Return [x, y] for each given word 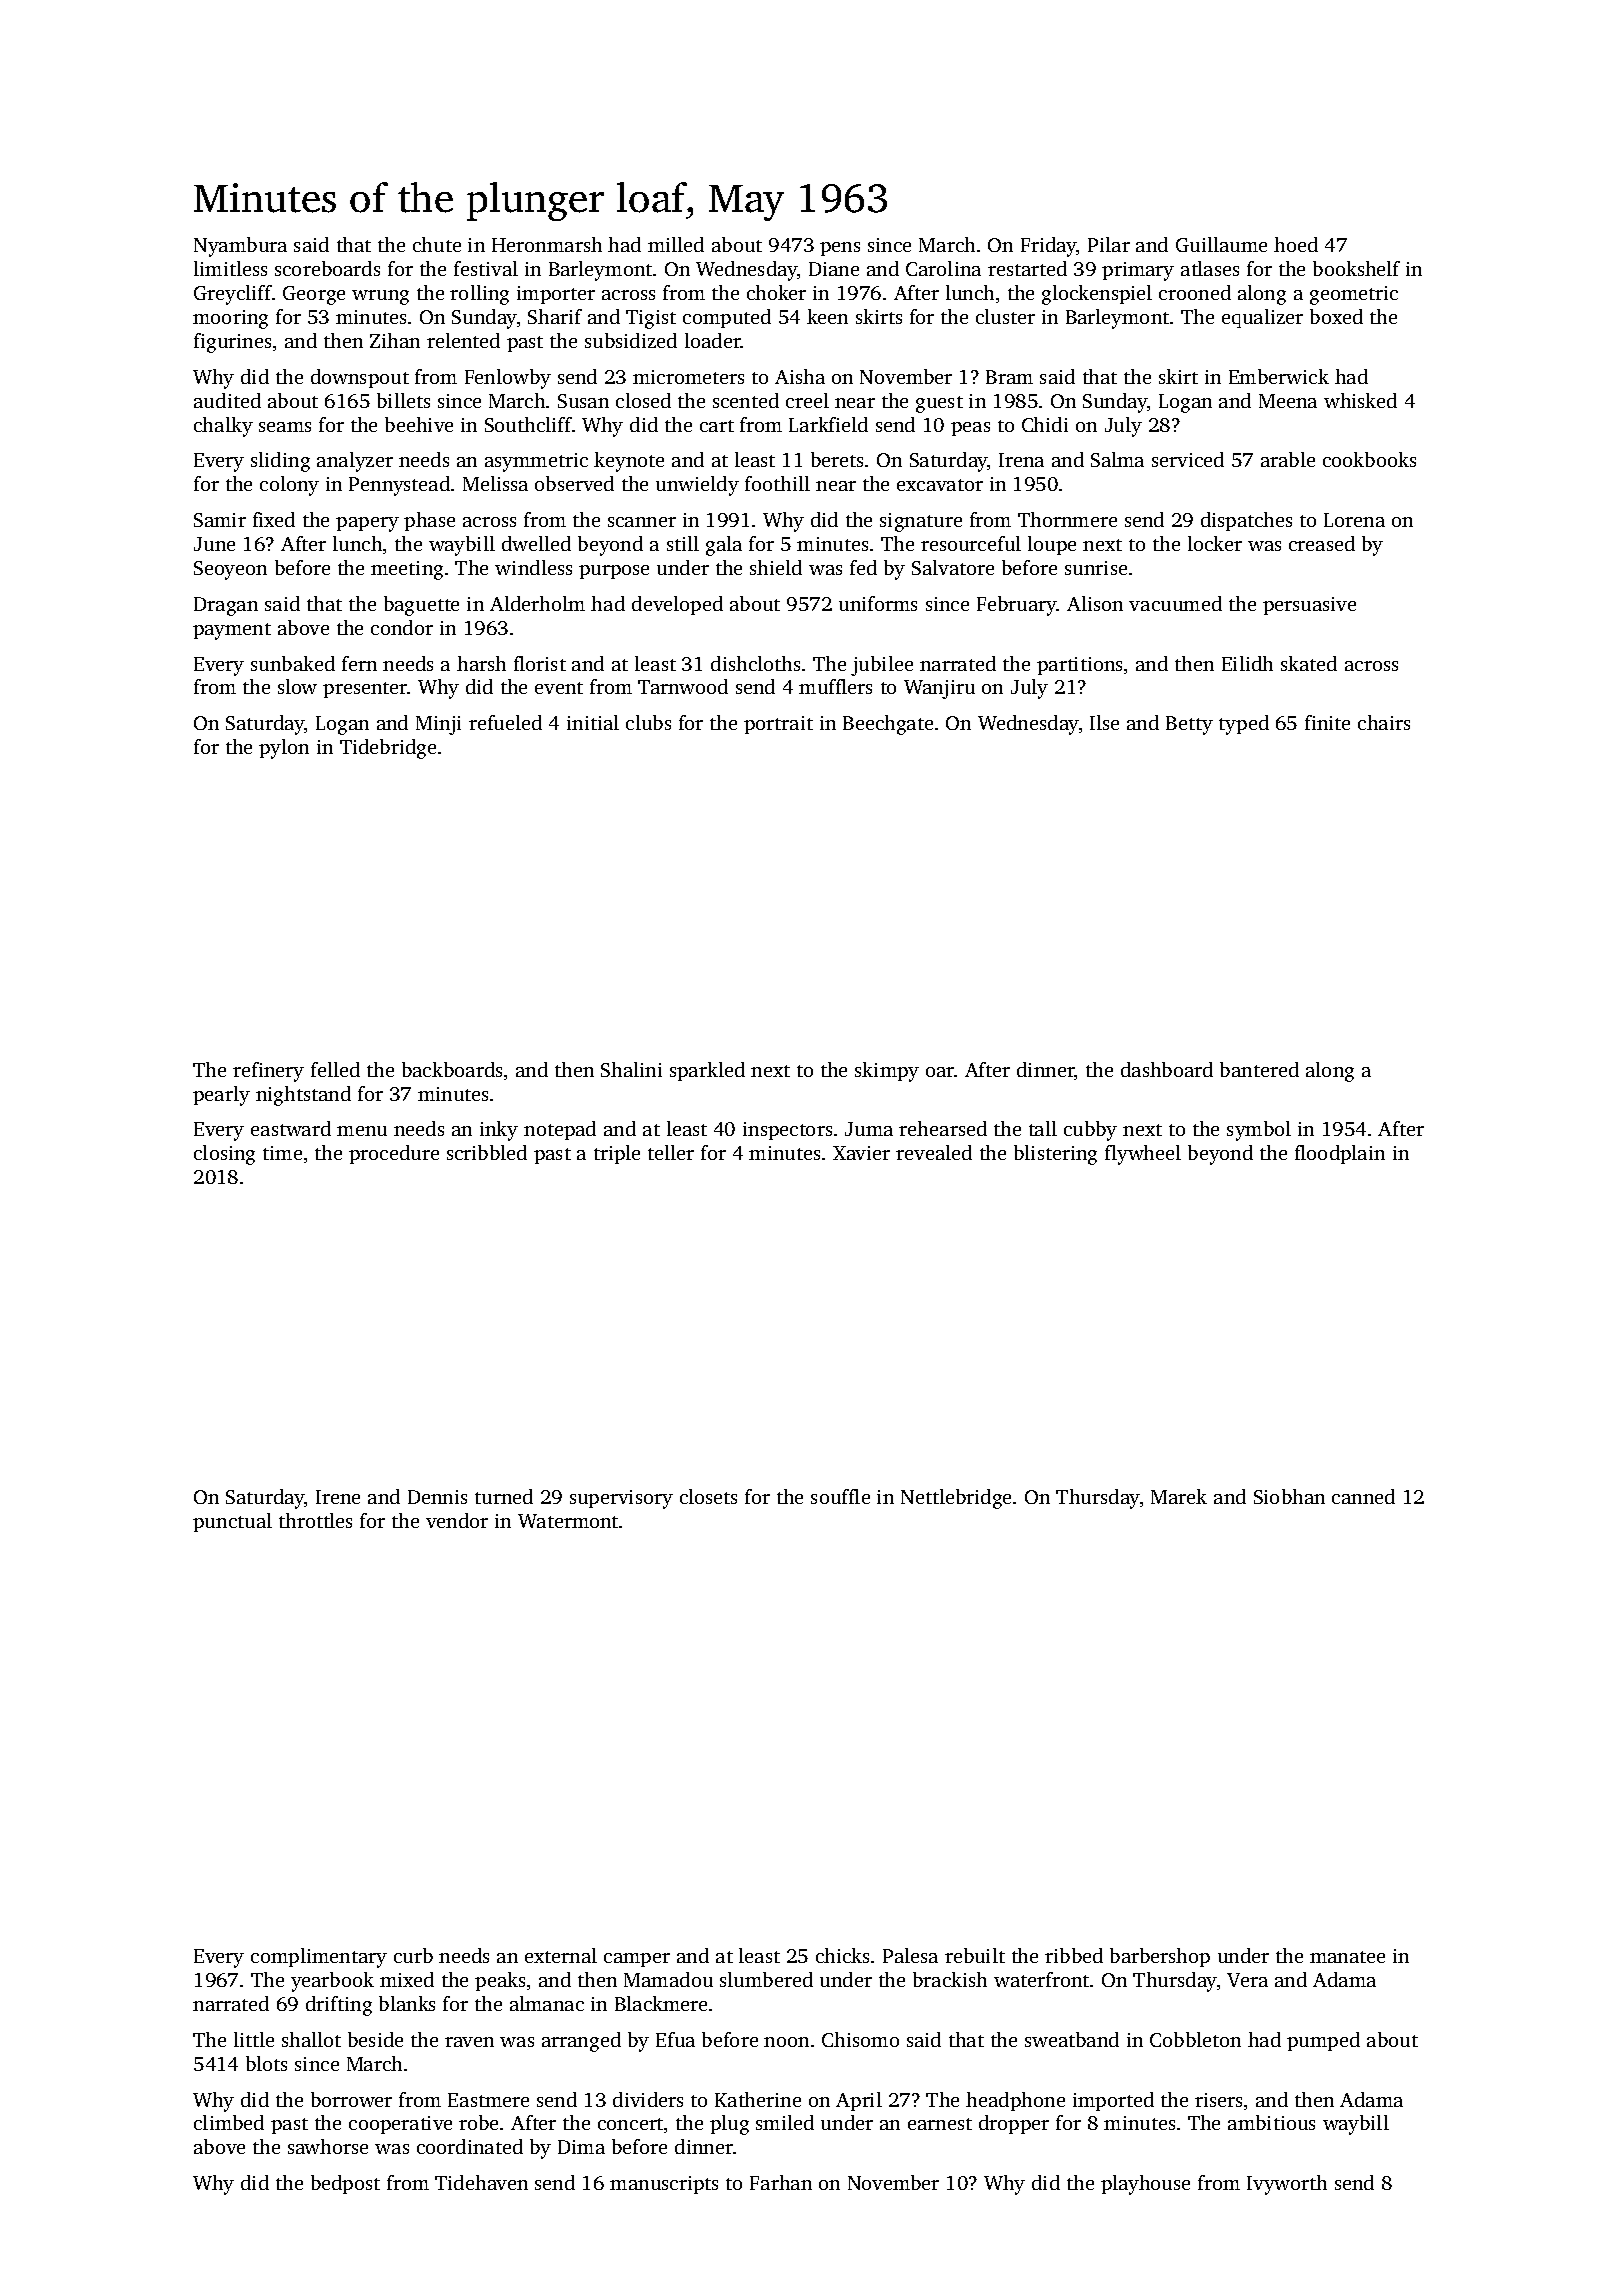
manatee [1347, 1957]
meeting [407, 570]
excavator [940, 485]
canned [1363, 1496]
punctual [232, 1522]
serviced [1188, 459]
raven [469, 2042]
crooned [1195, 292]
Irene [338, 1497]
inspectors [787, 1131]
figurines [232, 343]
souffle [840, 1496]
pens [840, 249]
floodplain [1340, 1154]
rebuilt [975, 1955]
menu [362, 1131]
